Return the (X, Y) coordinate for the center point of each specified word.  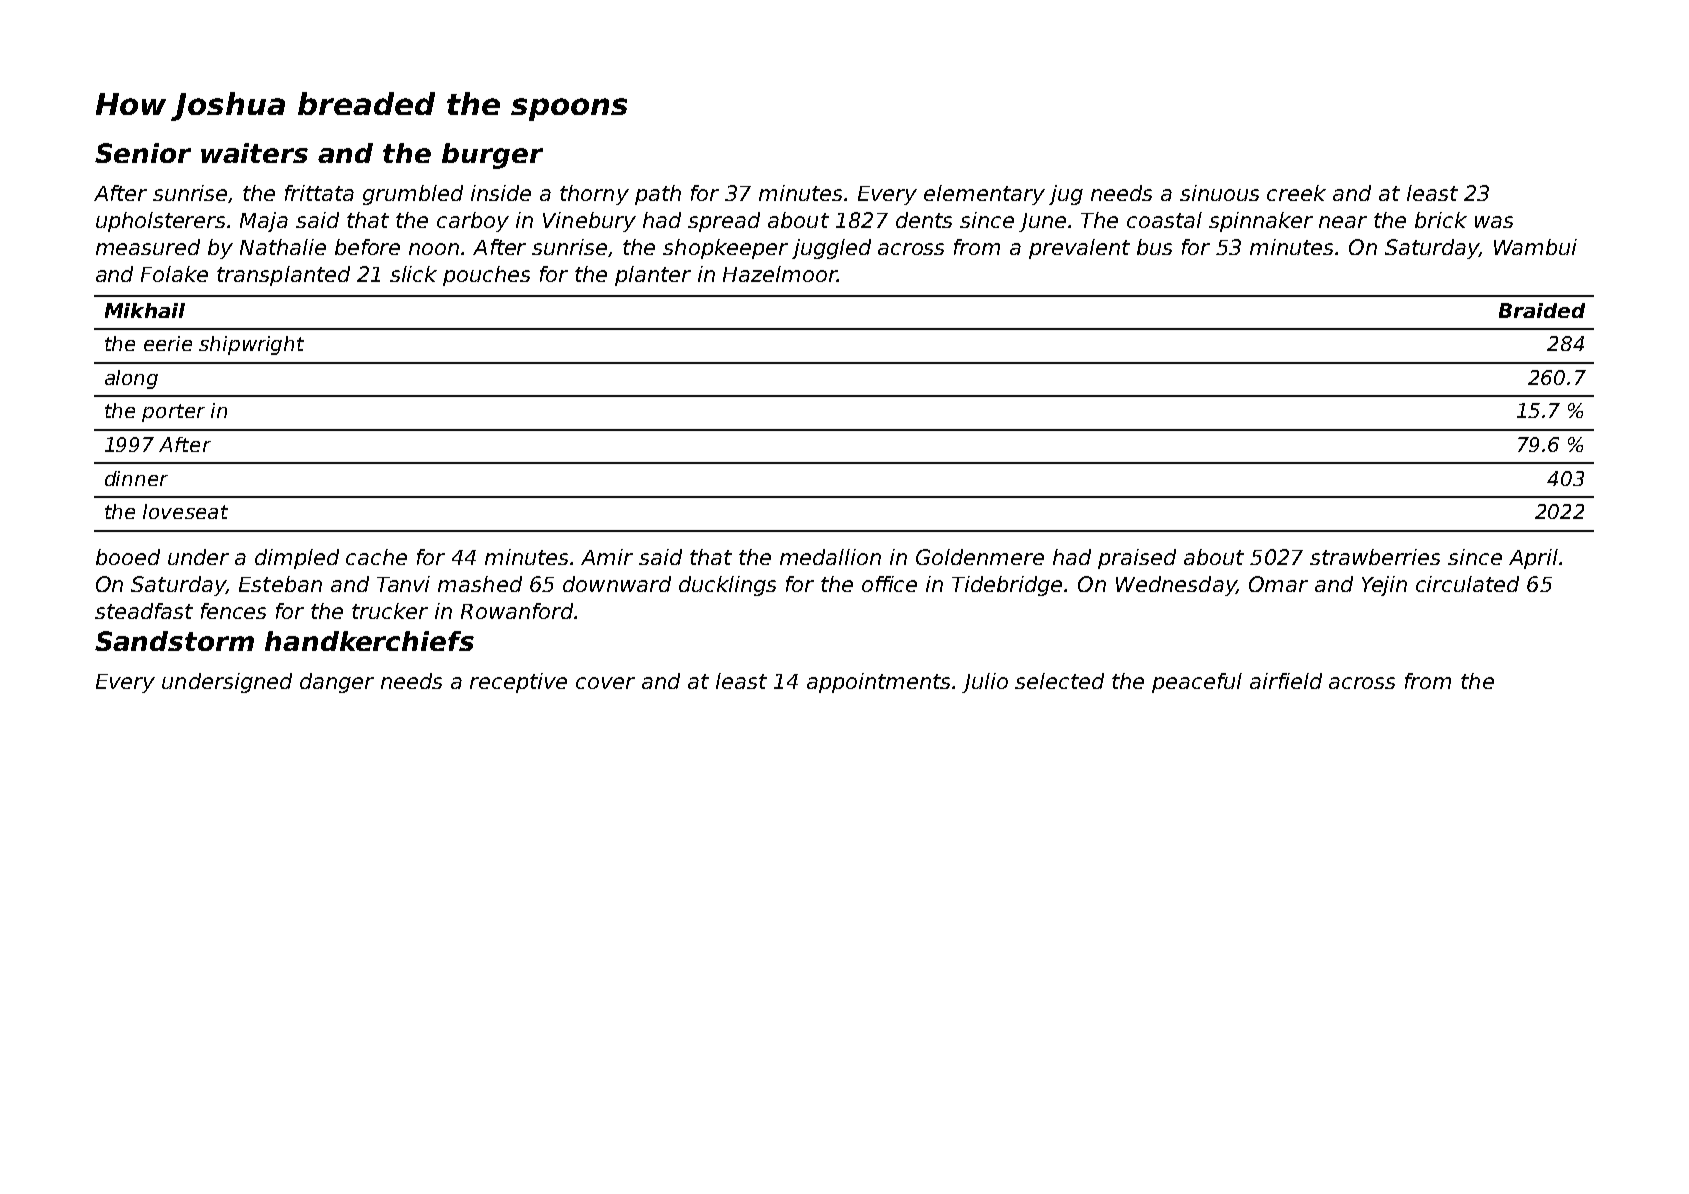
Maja (264, 222)
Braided (1542, 310)
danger (337, 683)
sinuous (1219, 193)
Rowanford (517, 611)
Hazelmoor (780, 274)
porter (173, 413)
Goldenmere (980, 557)
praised (1137, 559)
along (131, 379)
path (658, 195)
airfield (1286, 681)
